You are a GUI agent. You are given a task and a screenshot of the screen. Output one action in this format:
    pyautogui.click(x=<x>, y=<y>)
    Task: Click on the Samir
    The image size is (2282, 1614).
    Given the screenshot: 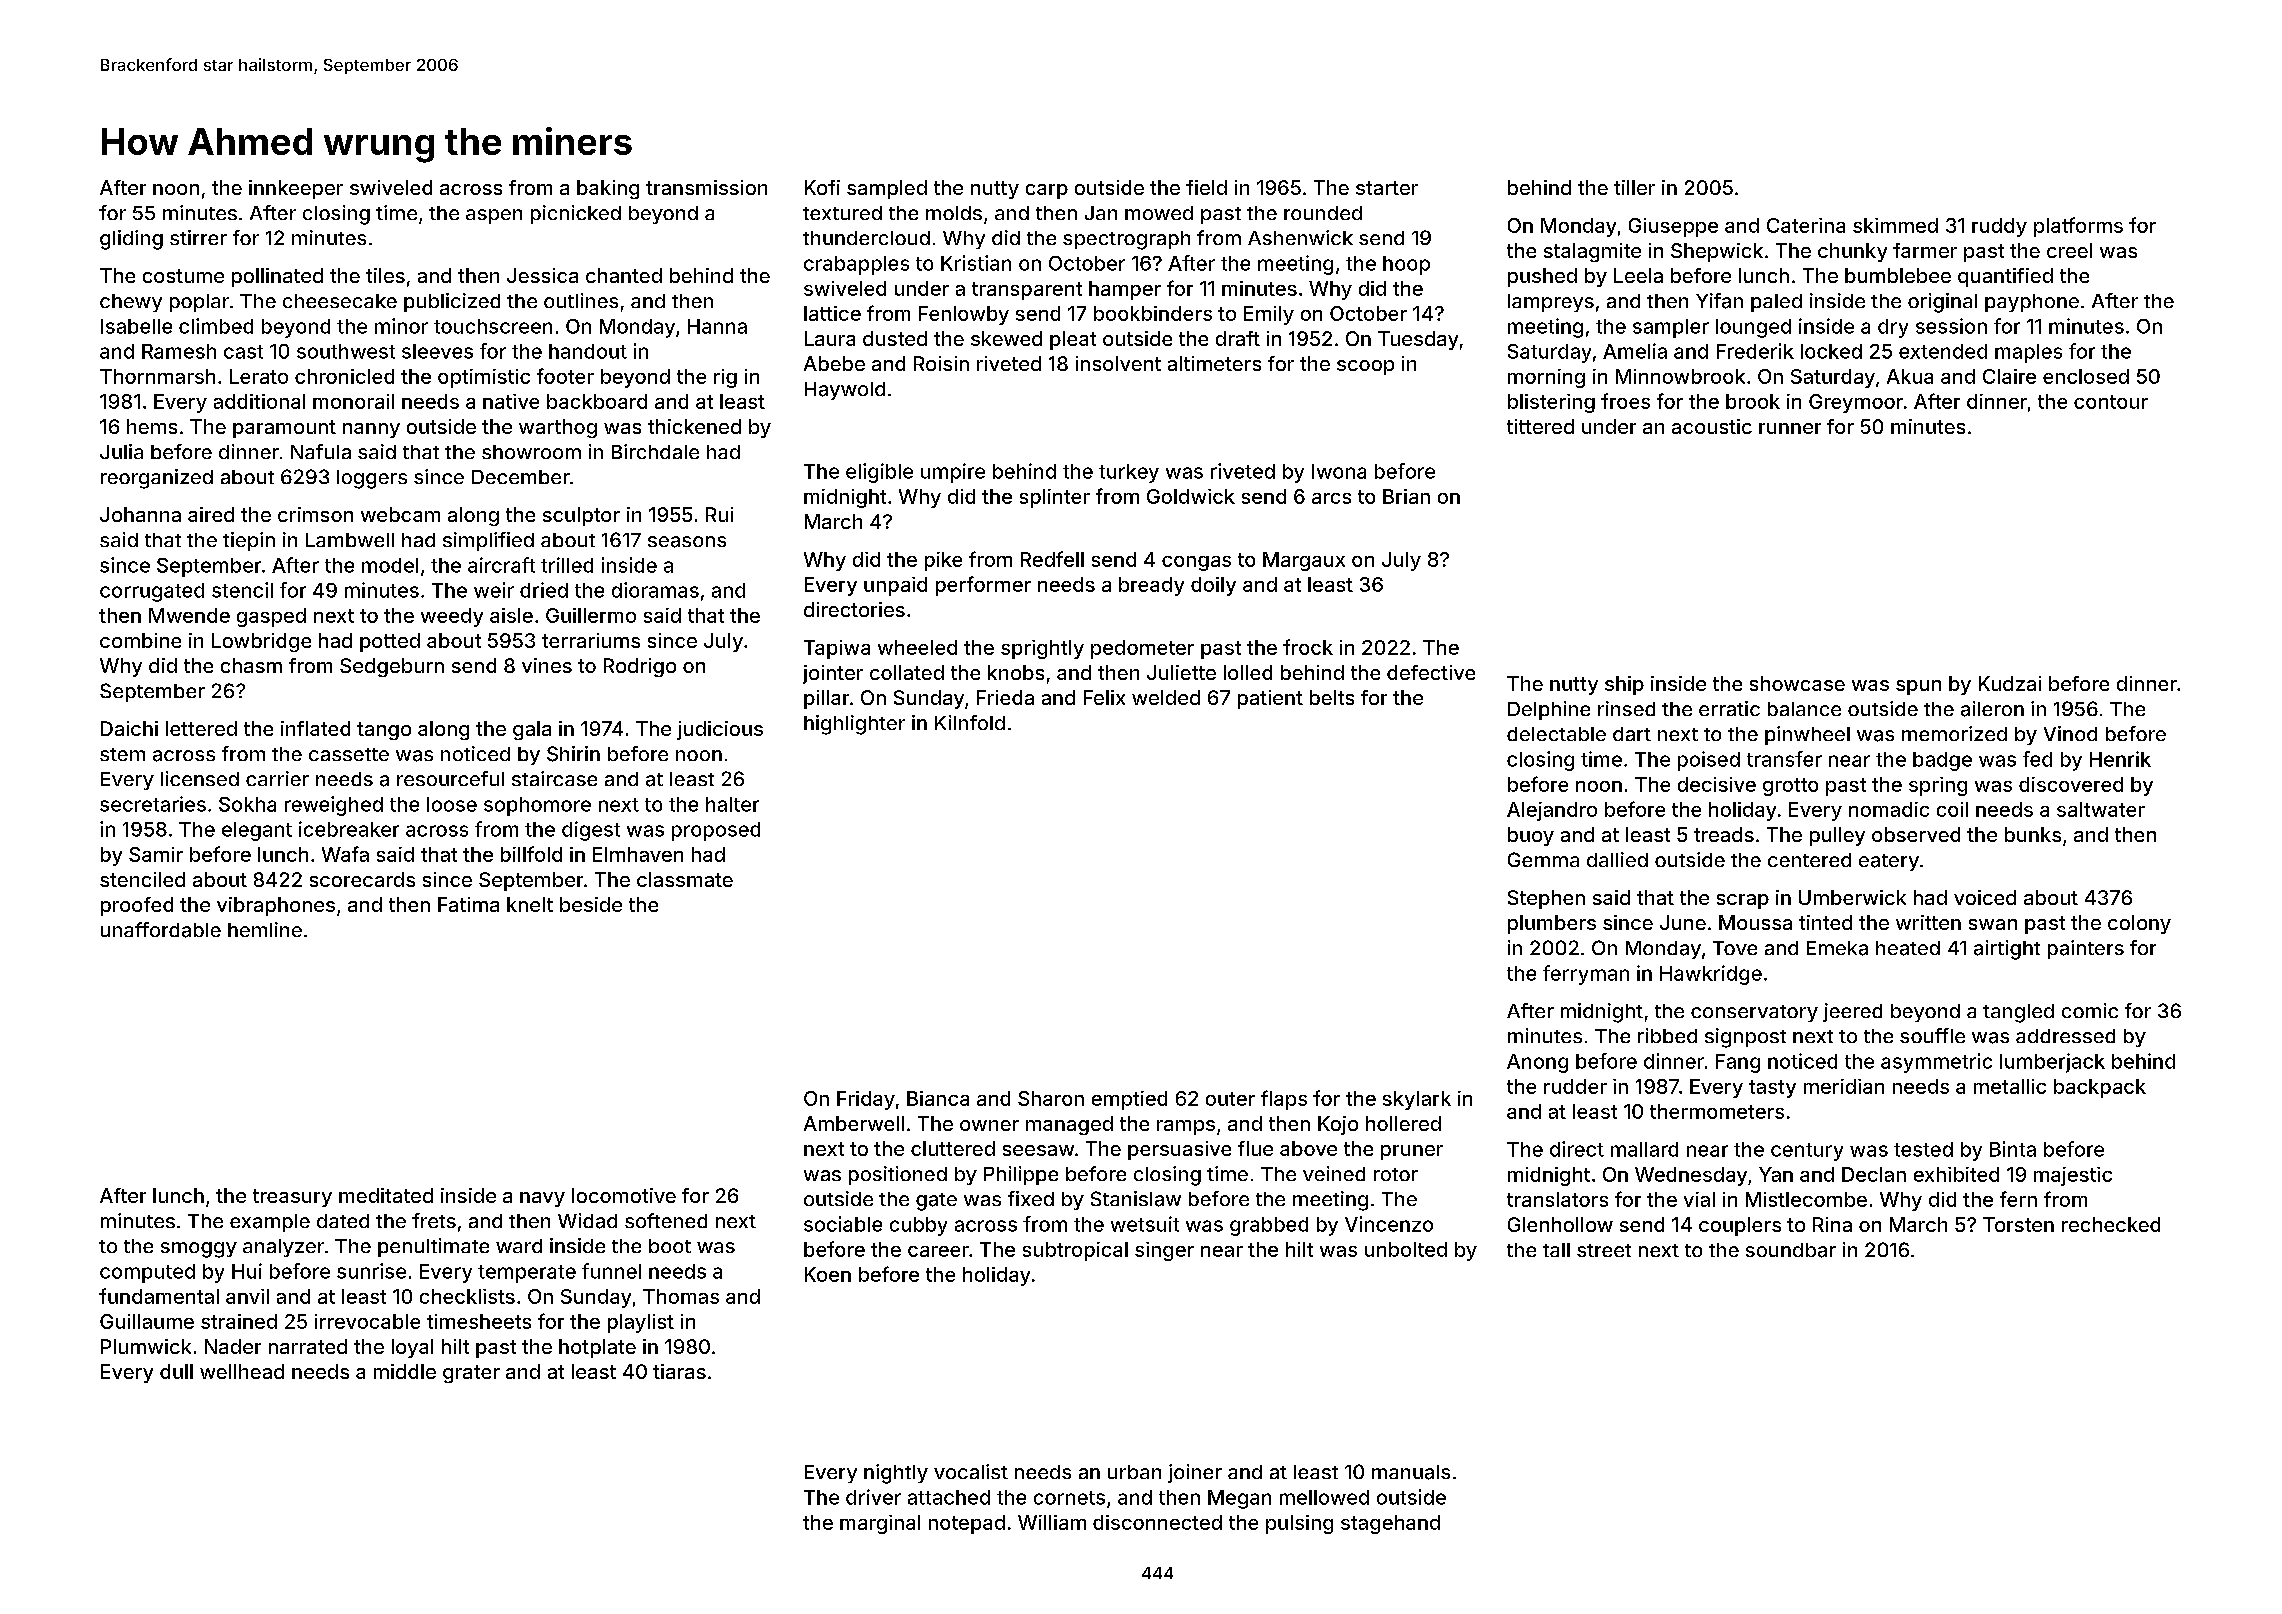 What is the action you would take?
    pyautogui.click(x=156, y=854)
